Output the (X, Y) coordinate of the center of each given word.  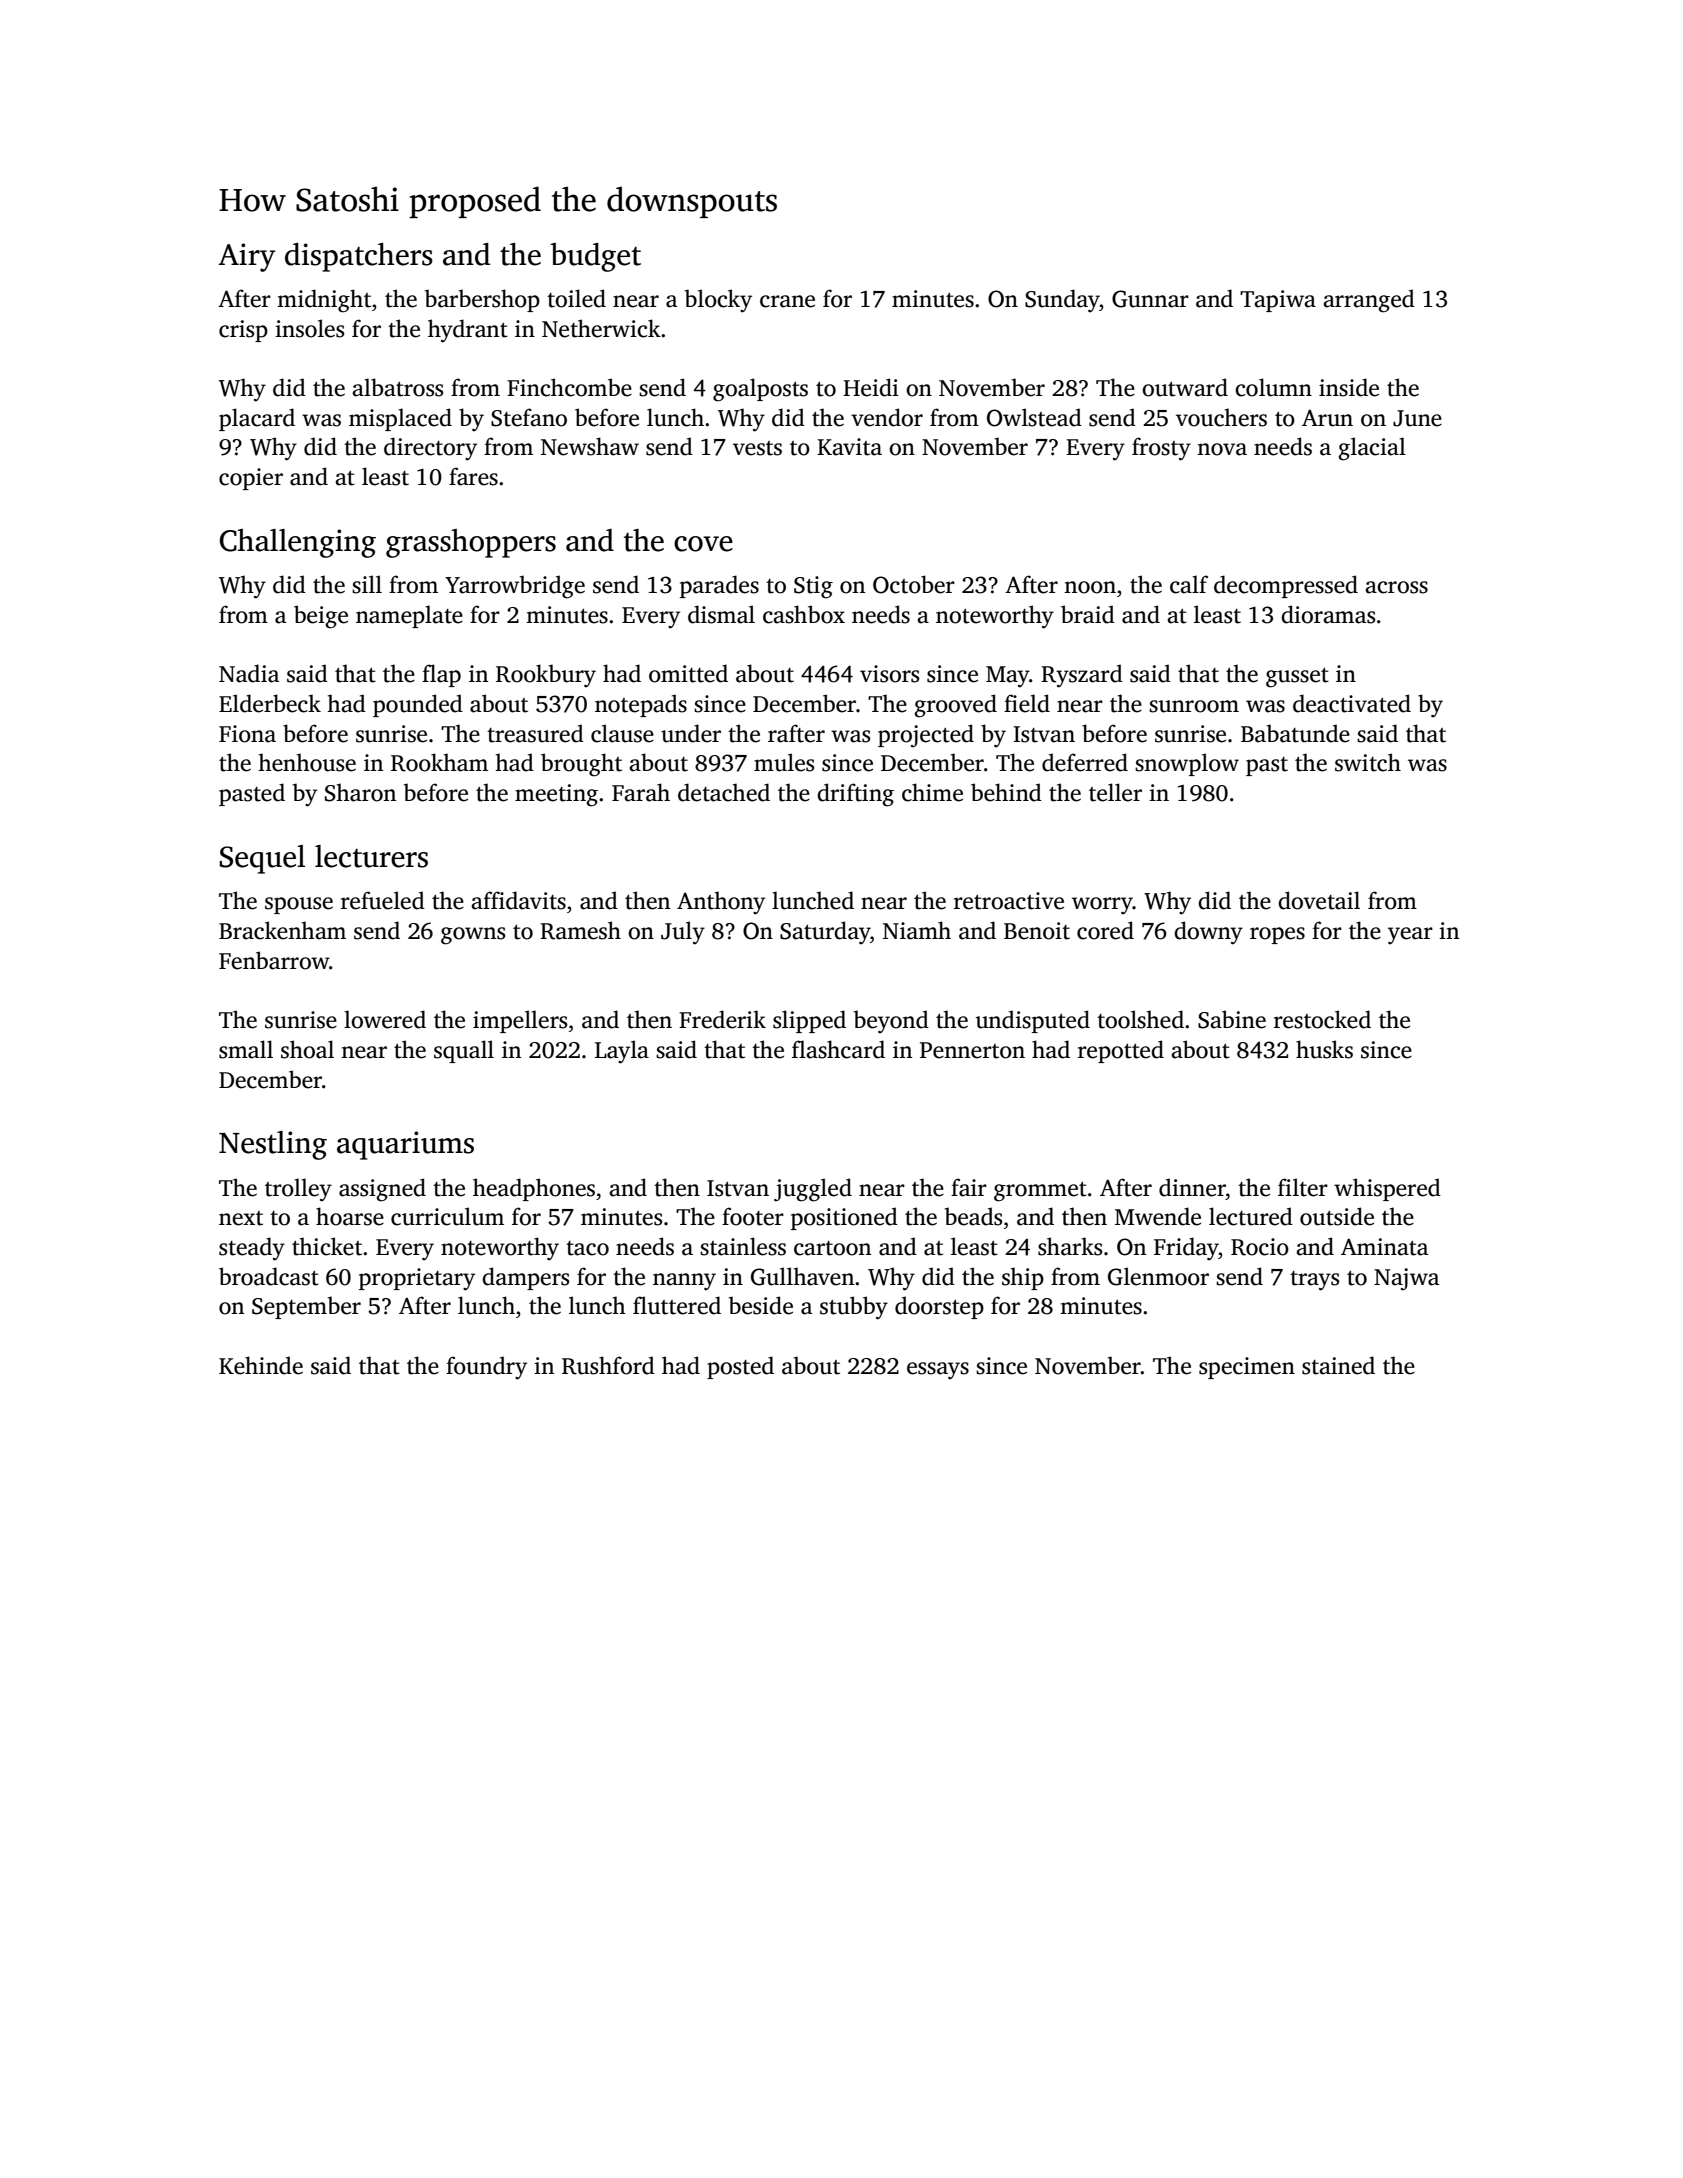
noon (1090, 587)
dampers (525, 1278)
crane (787, 301)
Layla (622, 1052)
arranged (1369, 301)
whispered (1387, 1189)
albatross (397, 387)
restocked (1322, 1019)
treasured (535, 733)
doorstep (939, 1307)
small (246, 1049)
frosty (1161, 449)
